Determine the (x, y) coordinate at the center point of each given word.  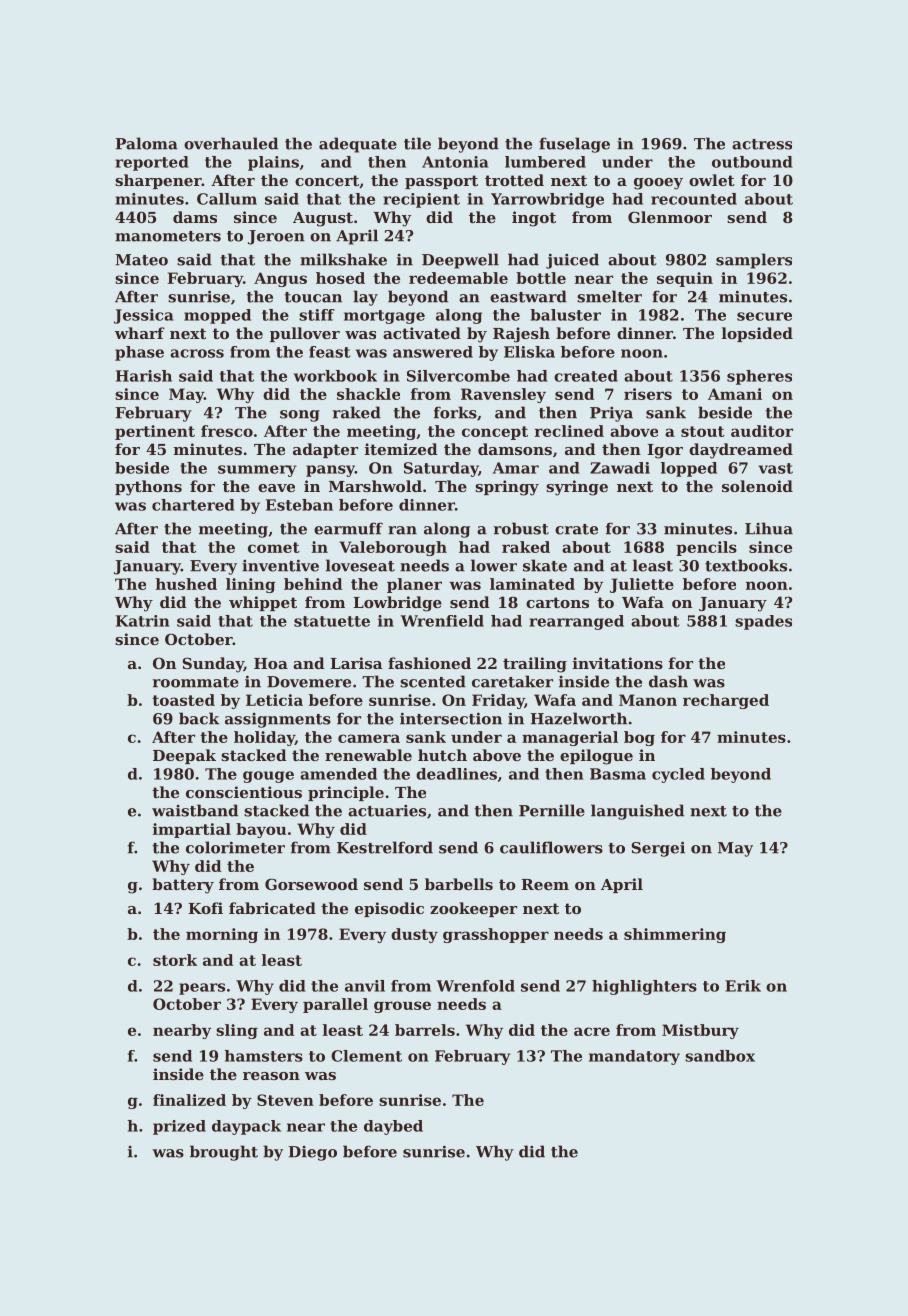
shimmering (675, 935)
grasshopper (496, 935)
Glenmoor (670, 217)
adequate (358, 145)
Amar (516, 468)
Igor (665, 451)
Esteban (299, 505)
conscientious (244, 792)
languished (637, 812)
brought (224, 1153)
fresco (227, 431)
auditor (762, 431)
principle (346, 793)
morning (222, 935)
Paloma (147, 143)
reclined (569, 431)
